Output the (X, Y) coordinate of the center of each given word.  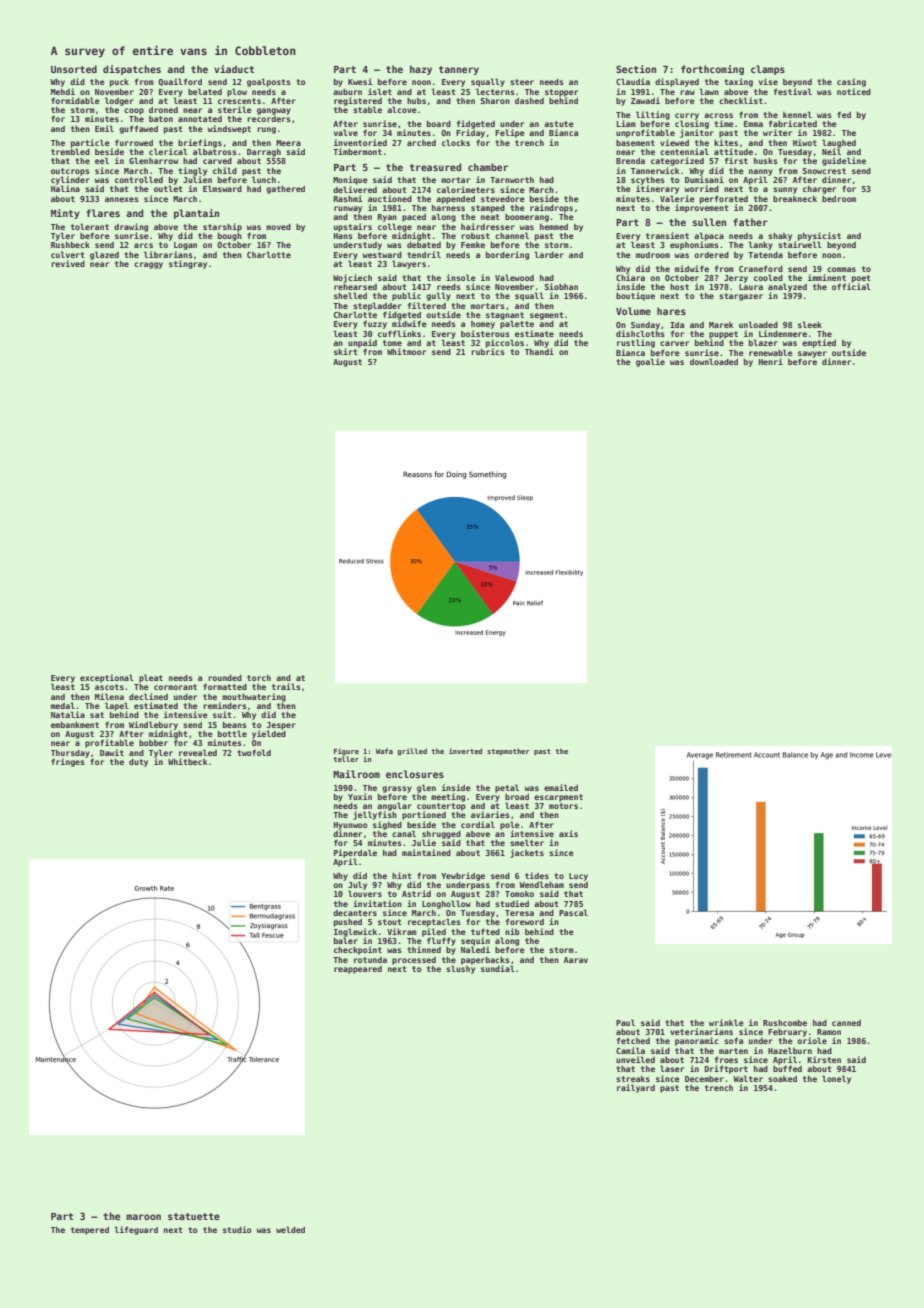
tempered (90, 1231)
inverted (465, 751)
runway (348, 209)
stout (390, 922)
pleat (151, 678)
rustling (636, 343)
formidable (75, 100)
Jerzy (736, 279)
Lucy (578, 877)
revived (68, 263)
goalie (650, 362)
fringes (68, 762)
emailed (561, 787)
